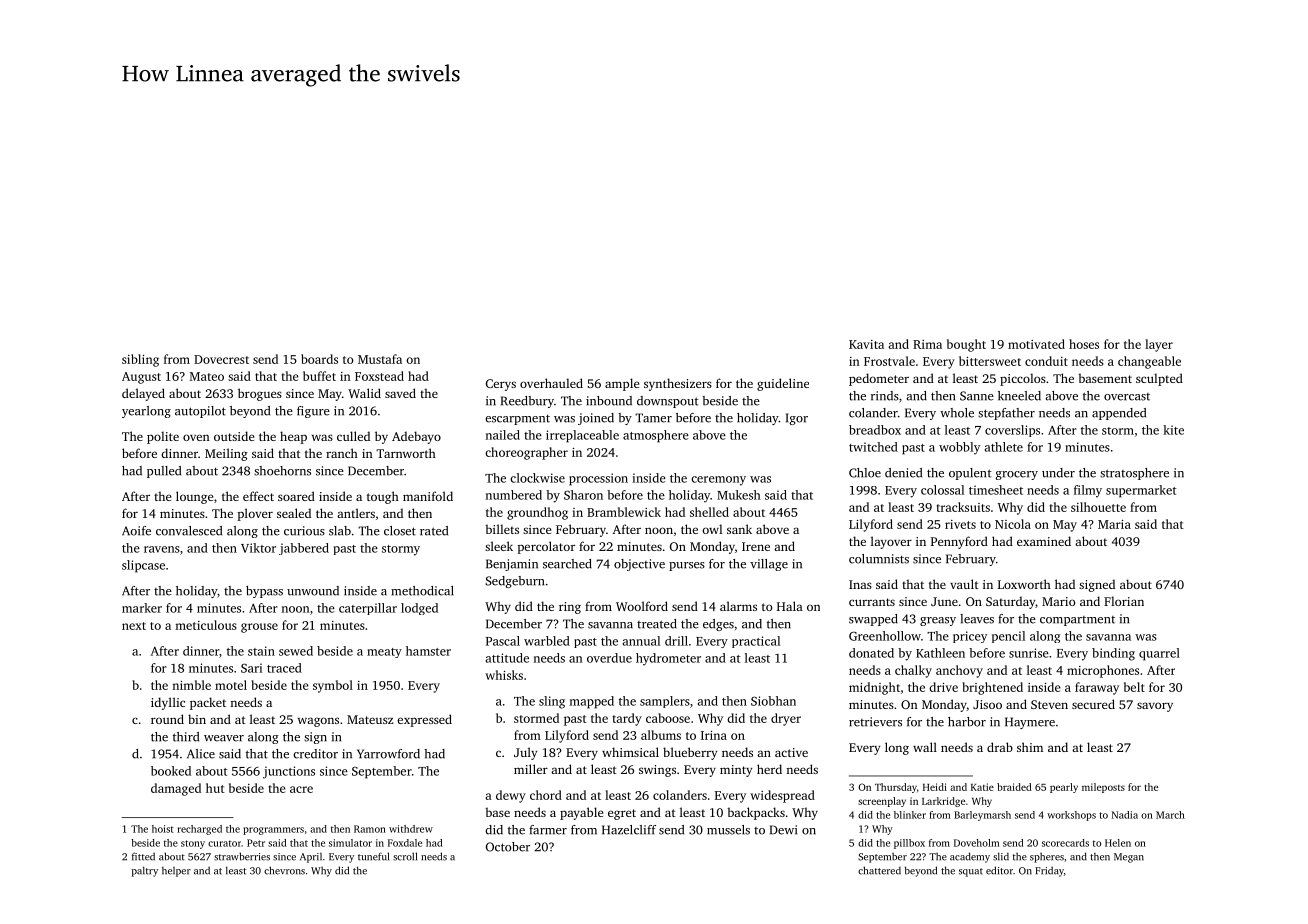  What do you see at coordinates (143, 856) in the document?
I see `fitted` at bounding box center [143, 856].
